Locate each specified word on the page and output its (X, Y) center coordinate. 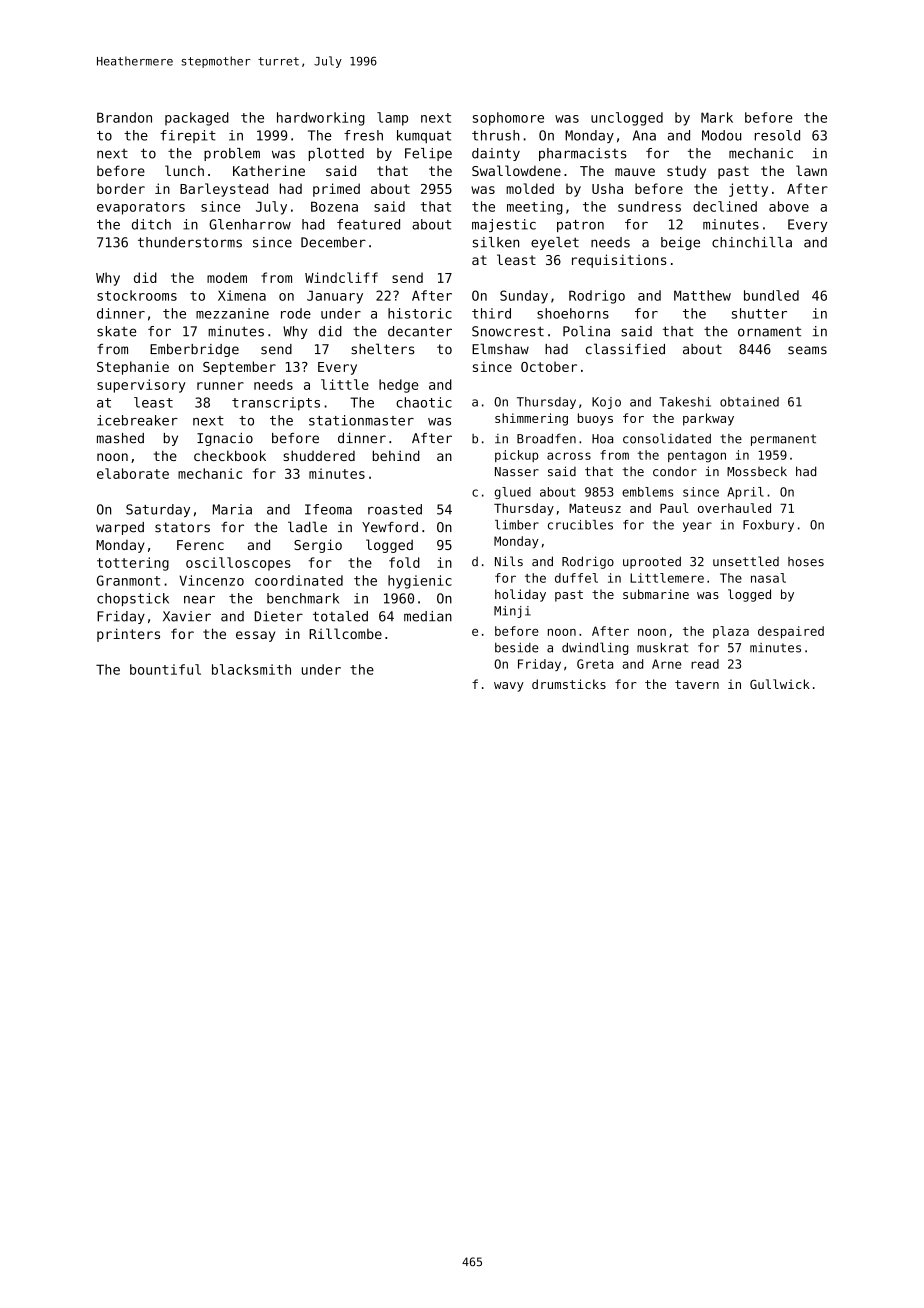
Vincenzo (211, 580)
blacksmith (251, 669)
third (491, 313)
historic (420, 313)
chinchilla (752, 242)
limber (517, 525)
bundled (771, 295)
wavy (509, 687)
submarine (656, 594)
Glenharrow (250, 224)
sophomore (508, 119)
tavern (697, 684)
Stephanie (133, 368)
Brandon (124, 117)
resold (777, 135)
